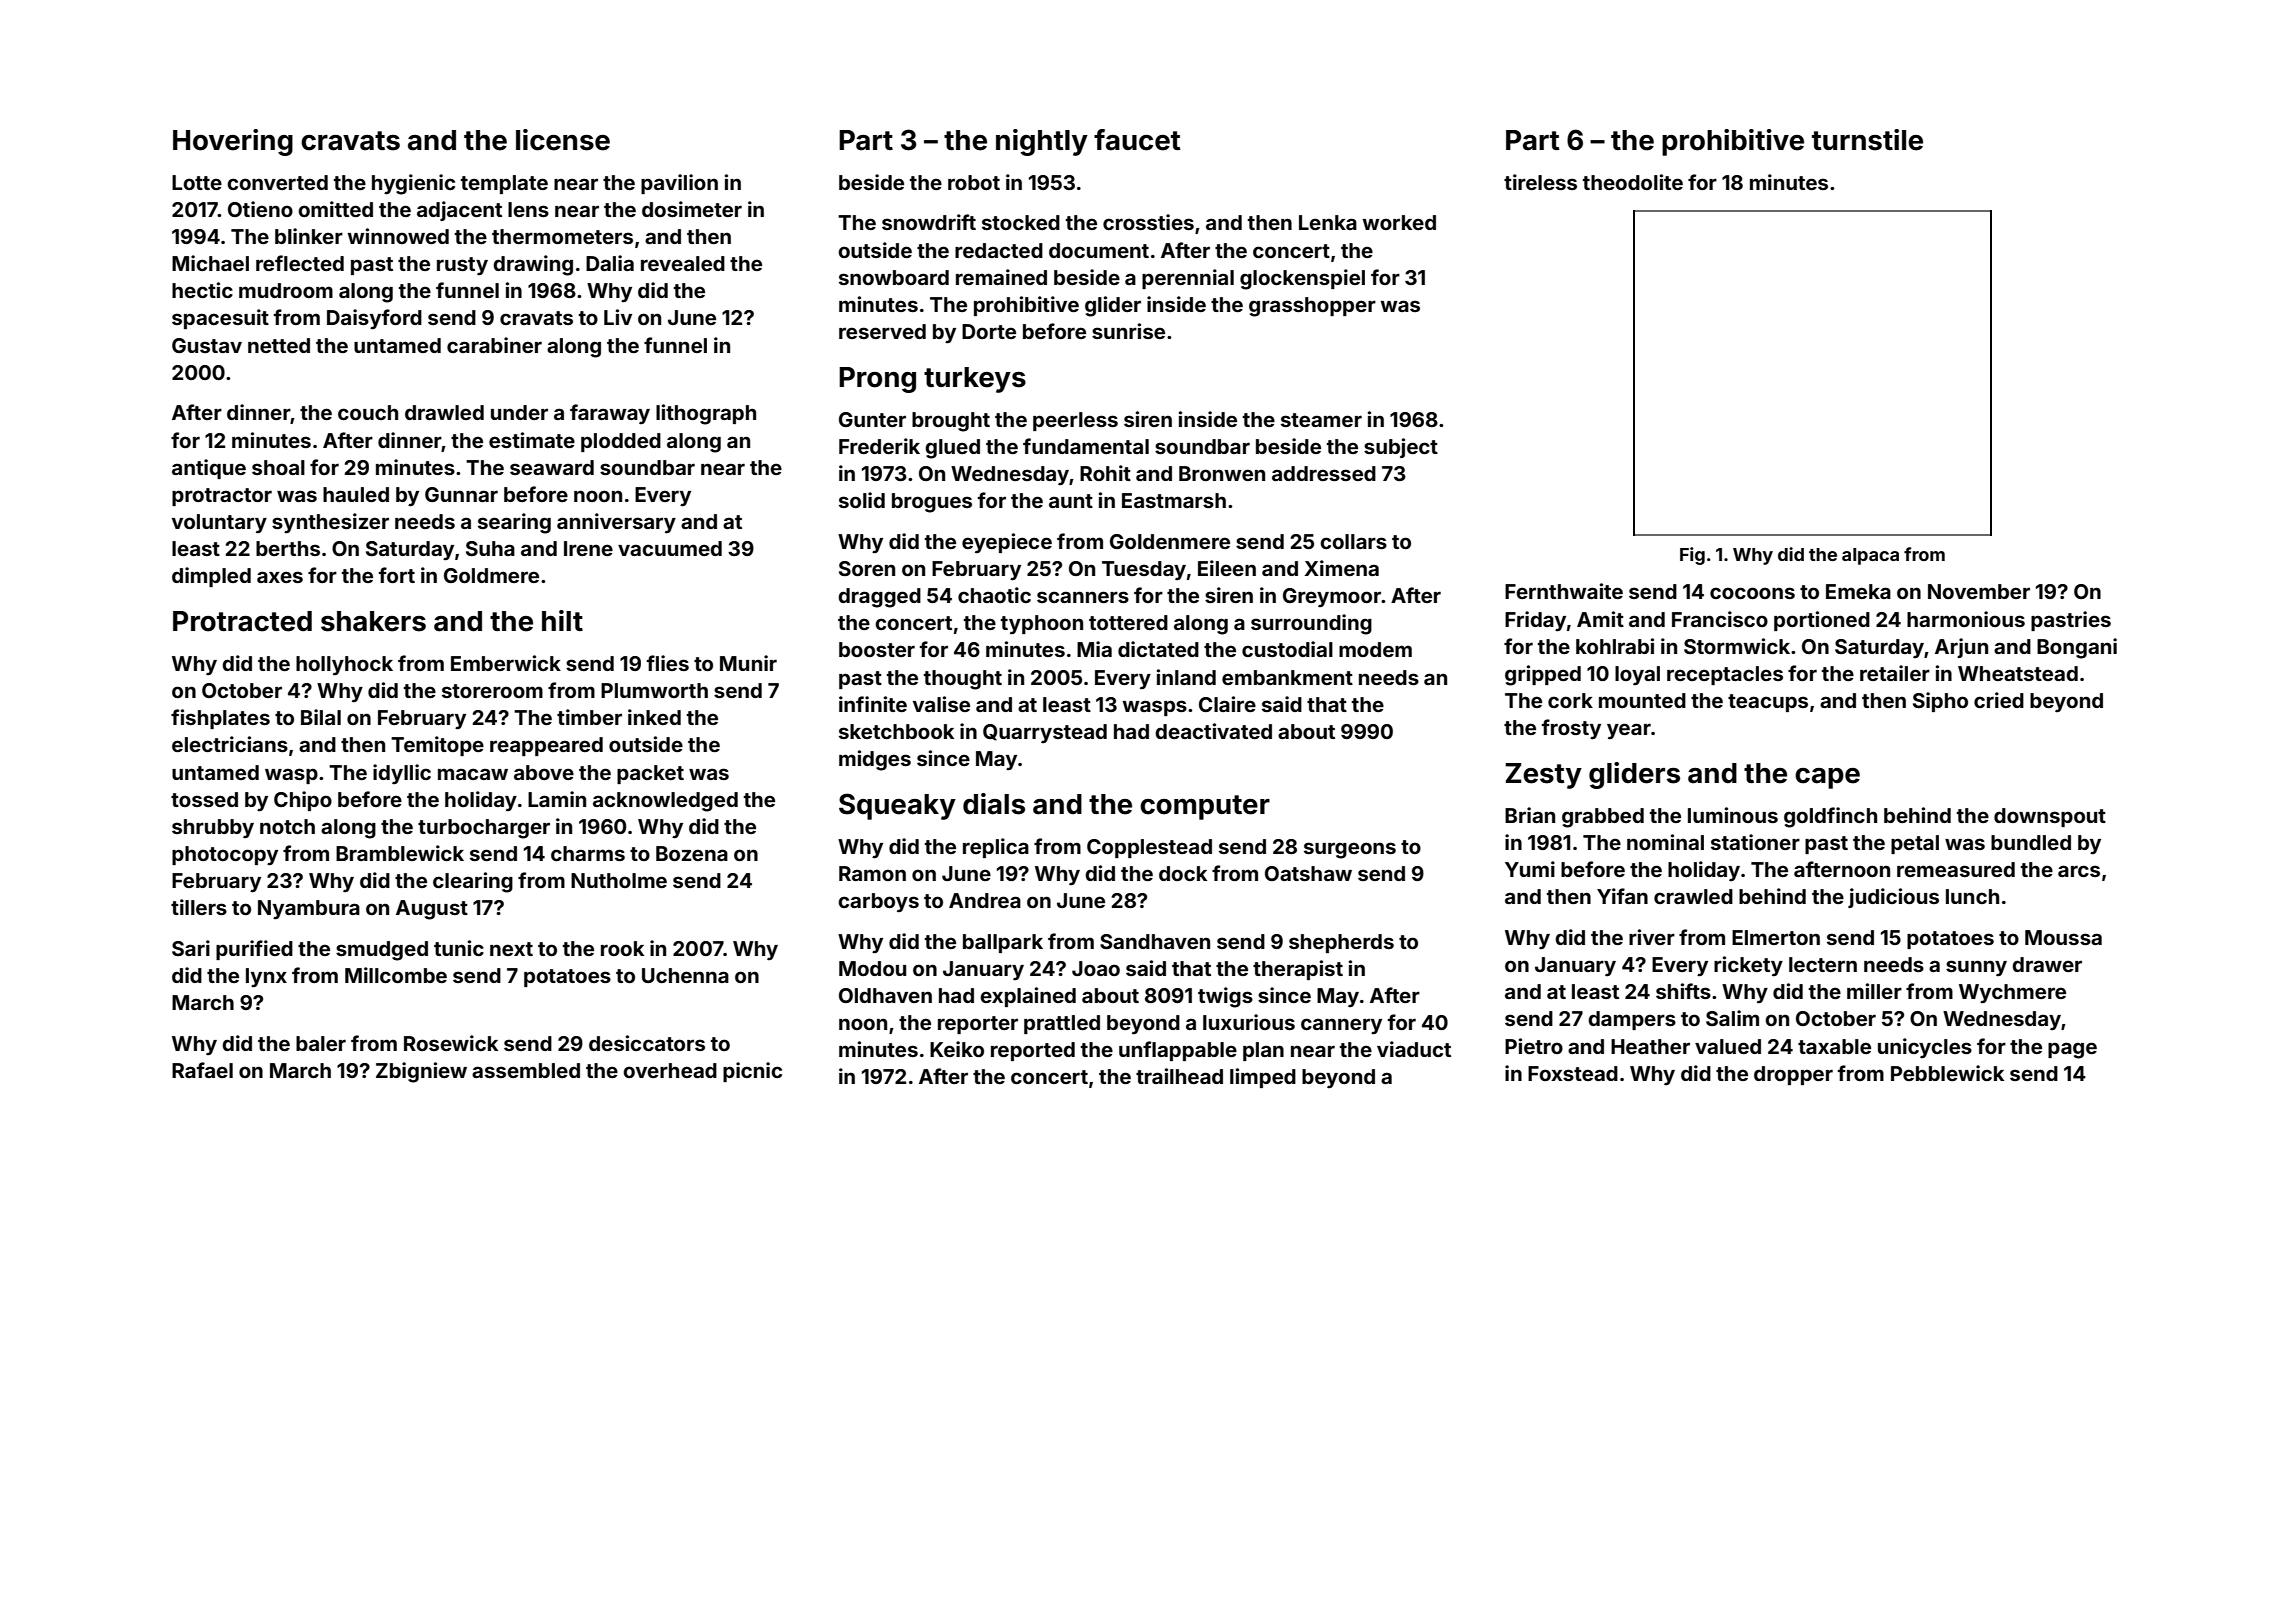 The width and height of the document is (2292, 1620). Describe the element at coordinates (1827, 778) in the document. I see `cape` at that location.
